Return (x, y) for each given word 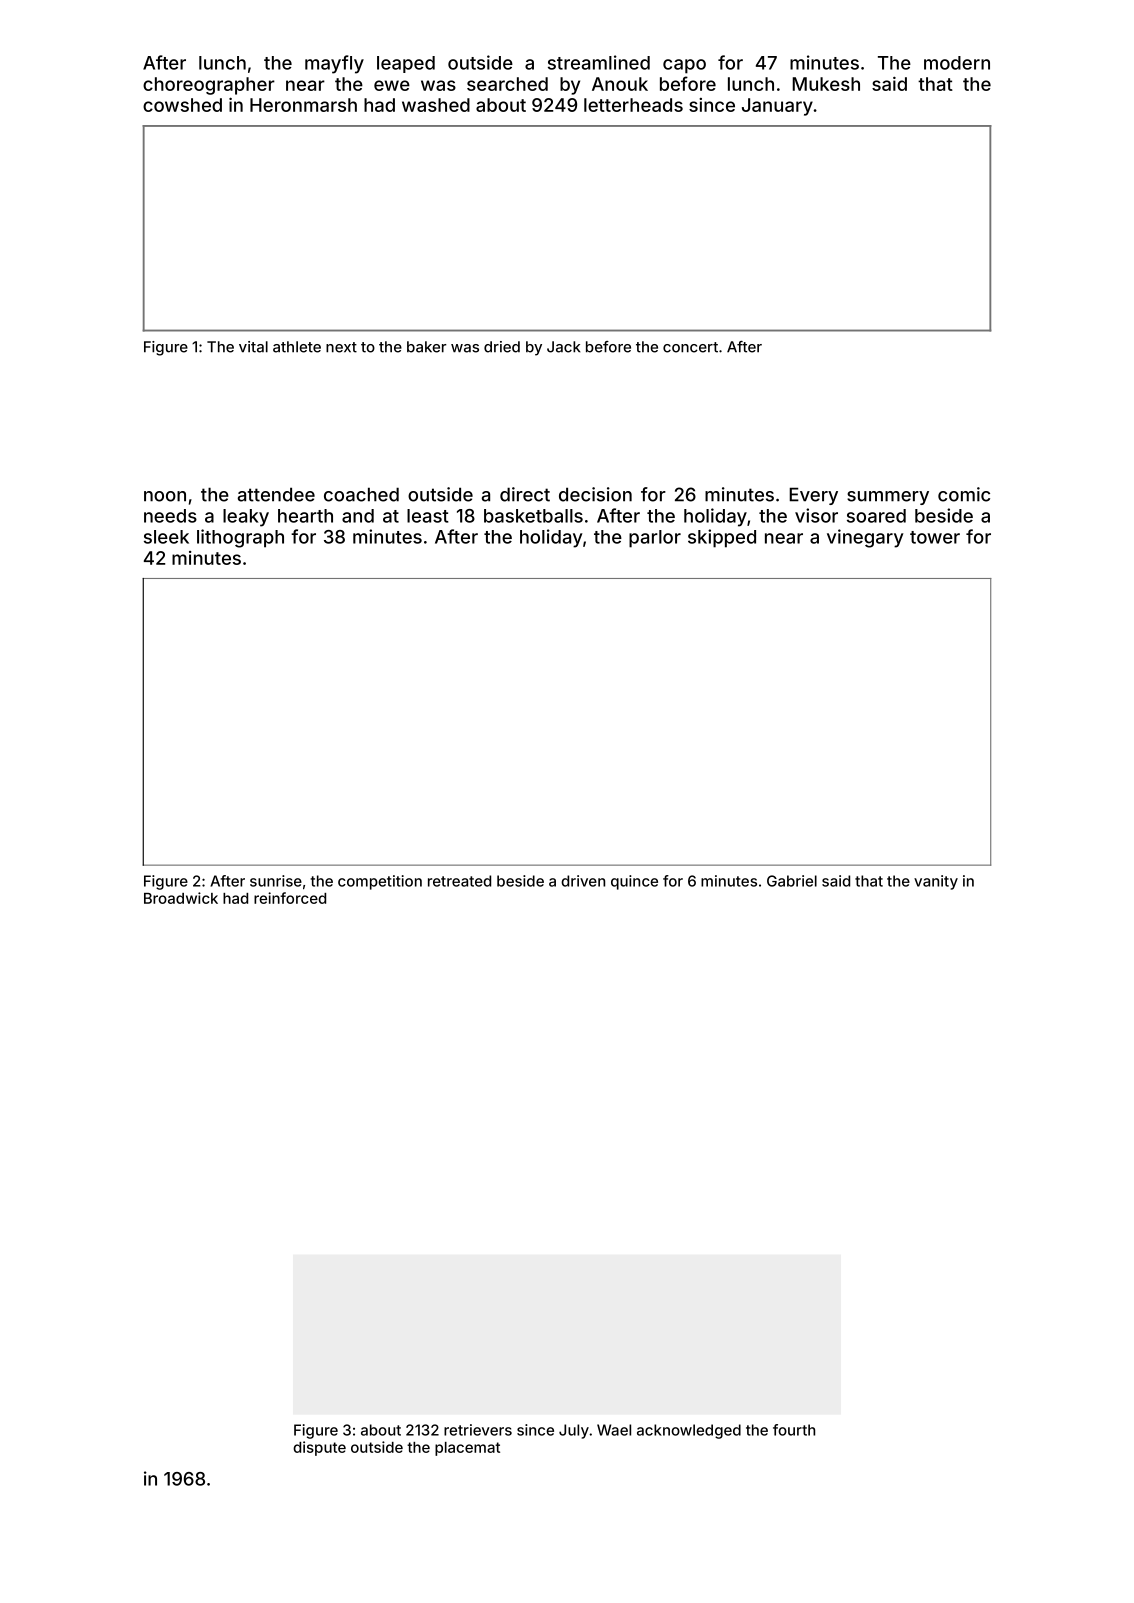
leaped (406, 64)
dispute (319, 1448)
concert (690, 347)
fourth (794, 1430)
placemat (467, 1449)
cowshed (182, 105)
